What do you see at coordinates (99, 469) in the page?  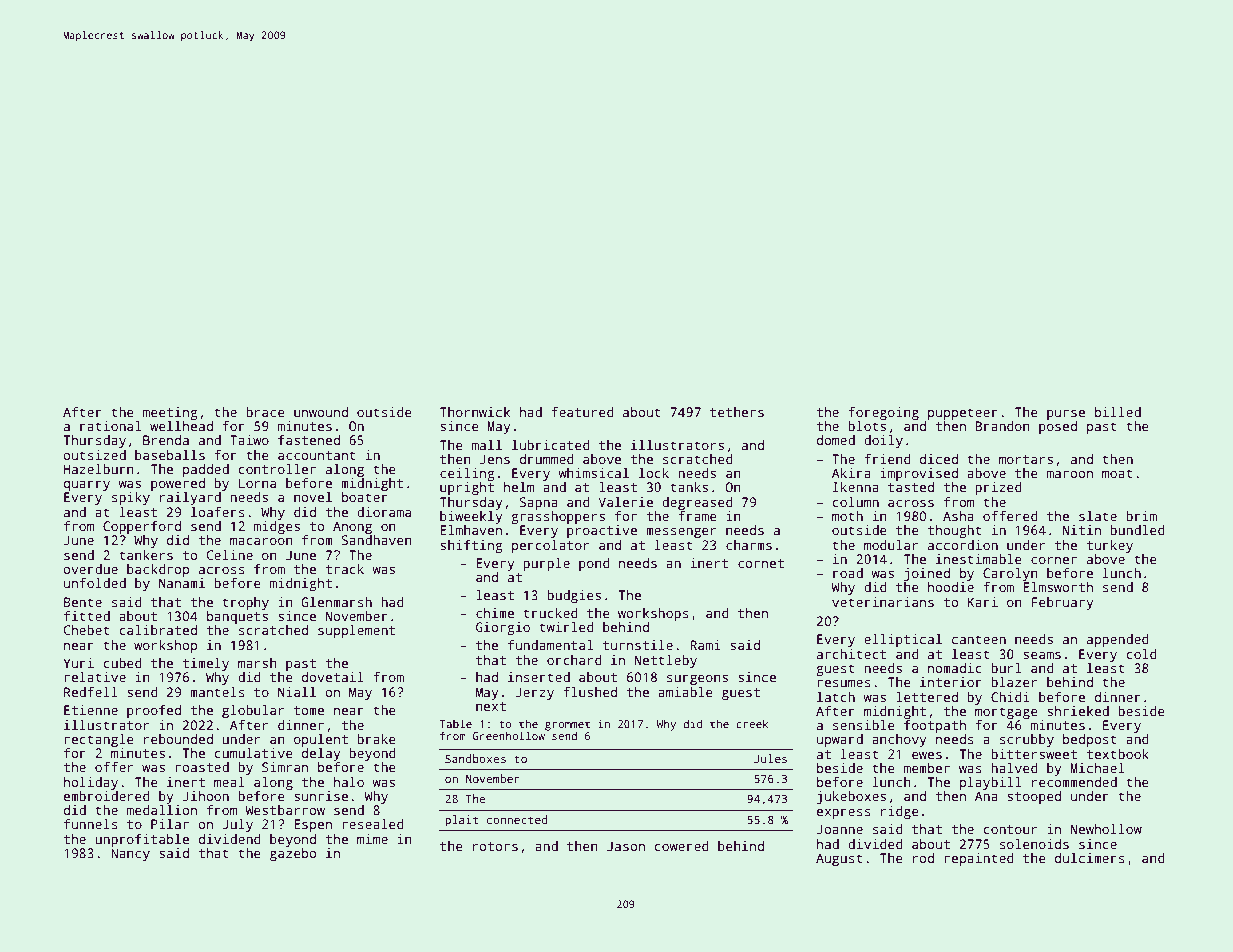 I see `Hazelburn` at bounding box center [99, 469].
